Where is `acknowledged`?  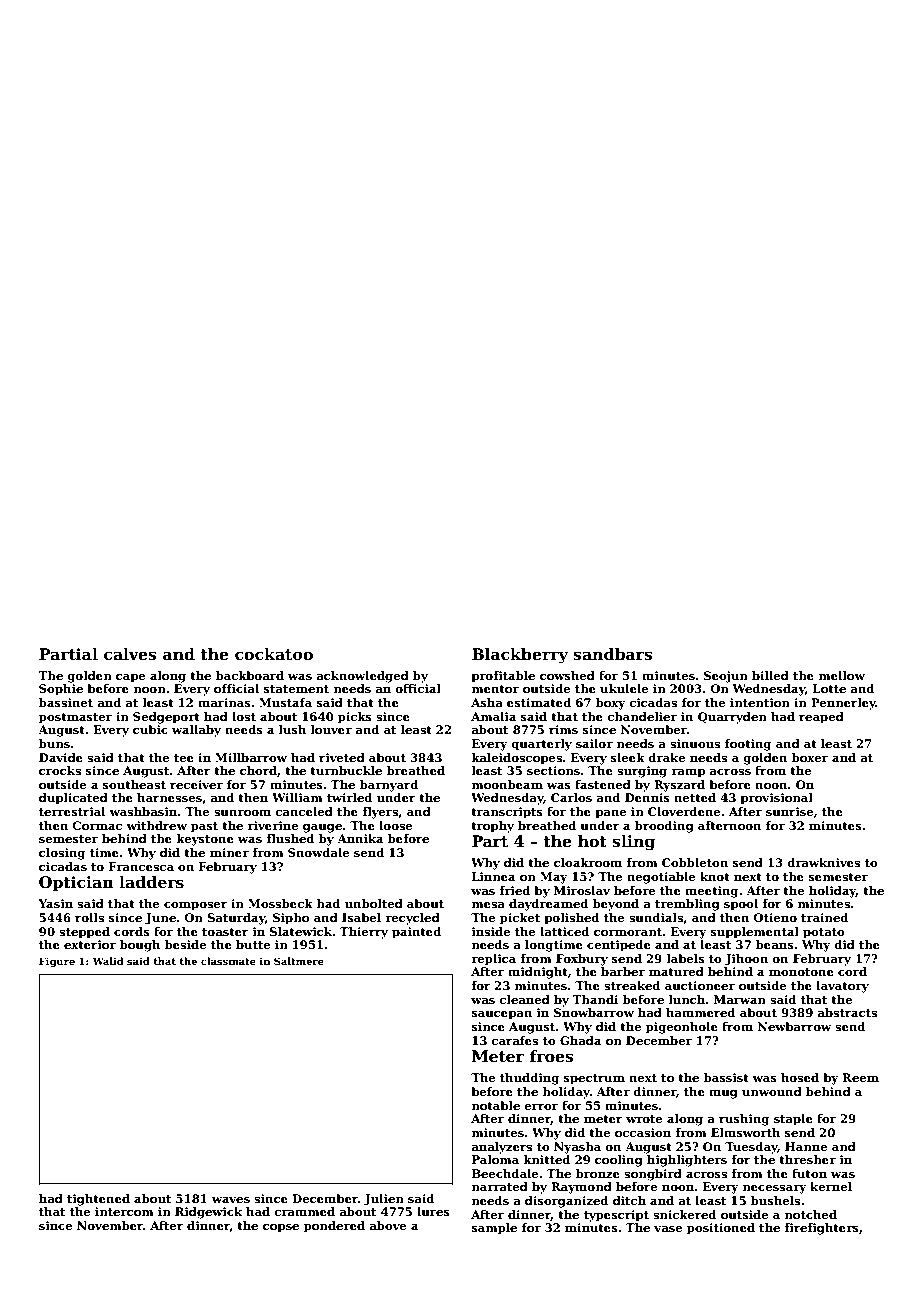 acknowledged is located at coordinates (362, 677).
